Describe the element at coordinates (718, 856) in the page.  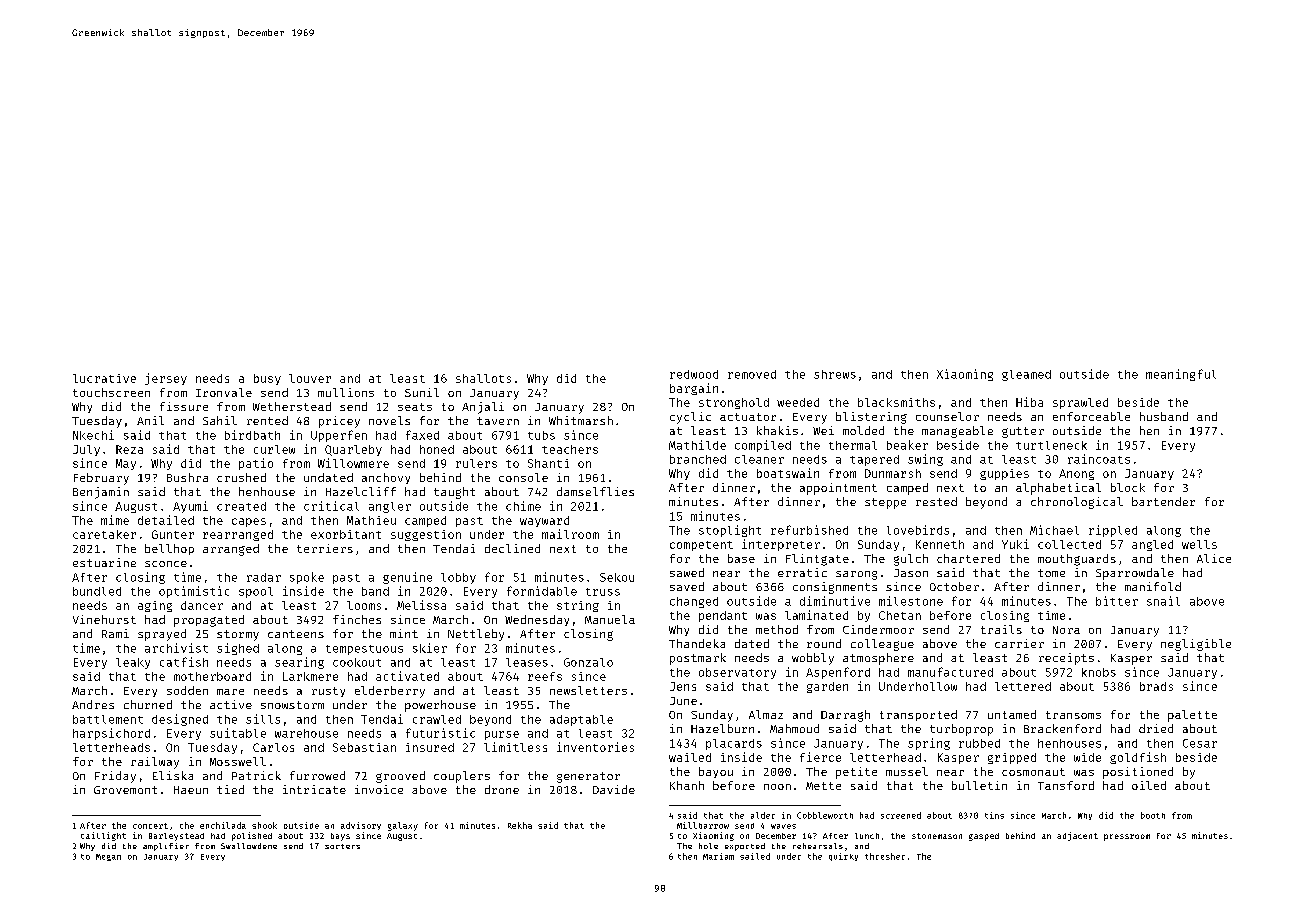
I see `Mariam` at that location.
